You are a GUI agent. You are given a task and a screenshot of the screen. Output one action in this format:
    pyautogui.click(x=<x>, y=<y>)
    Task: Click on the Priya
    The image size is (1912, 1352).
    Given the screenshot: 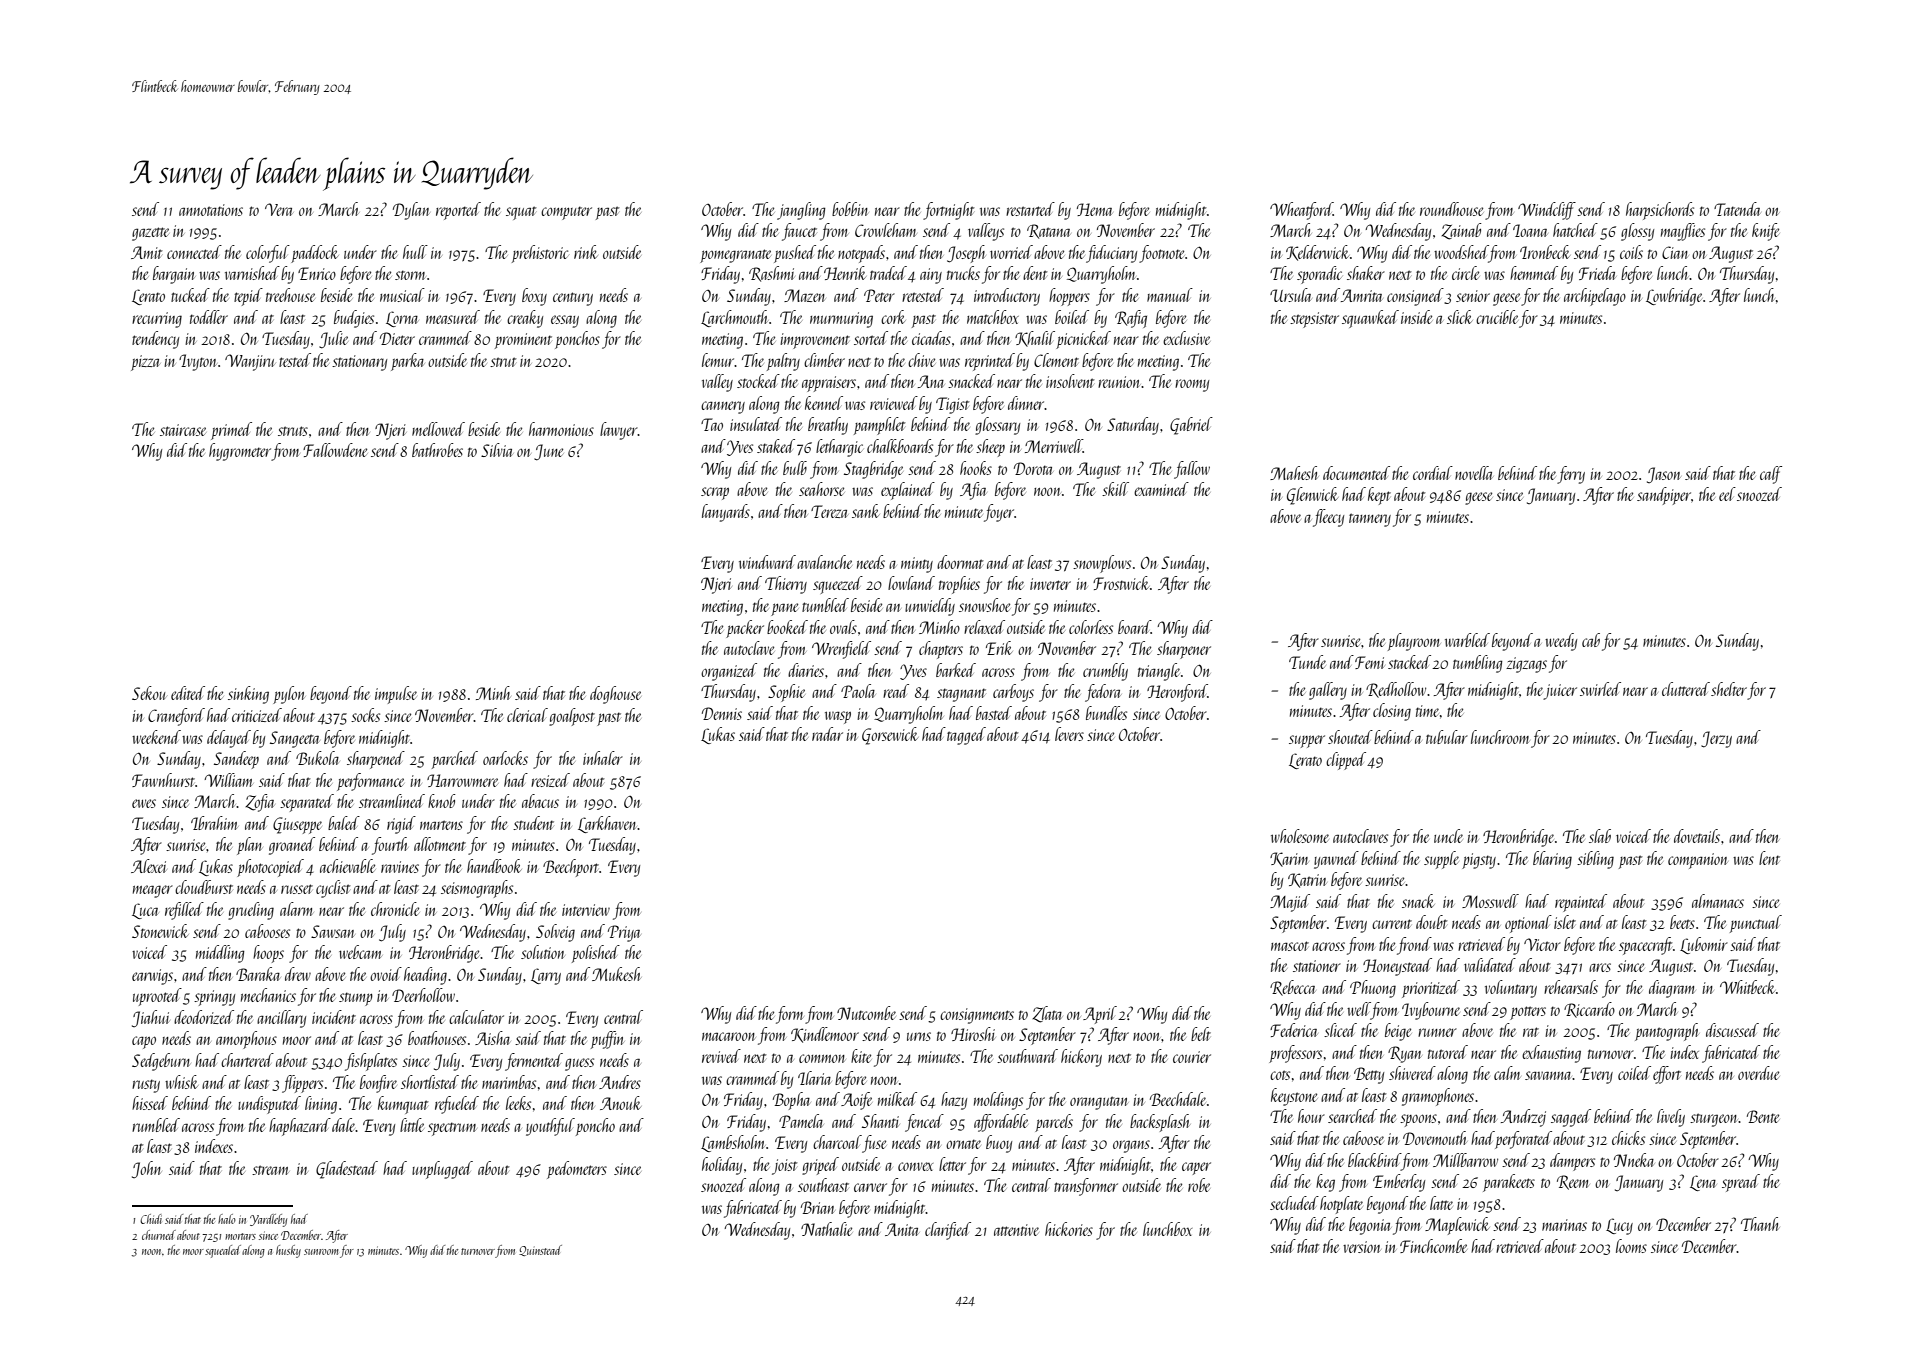 What is the action you would take?
    pyautogui.click(x=624, y=933)
